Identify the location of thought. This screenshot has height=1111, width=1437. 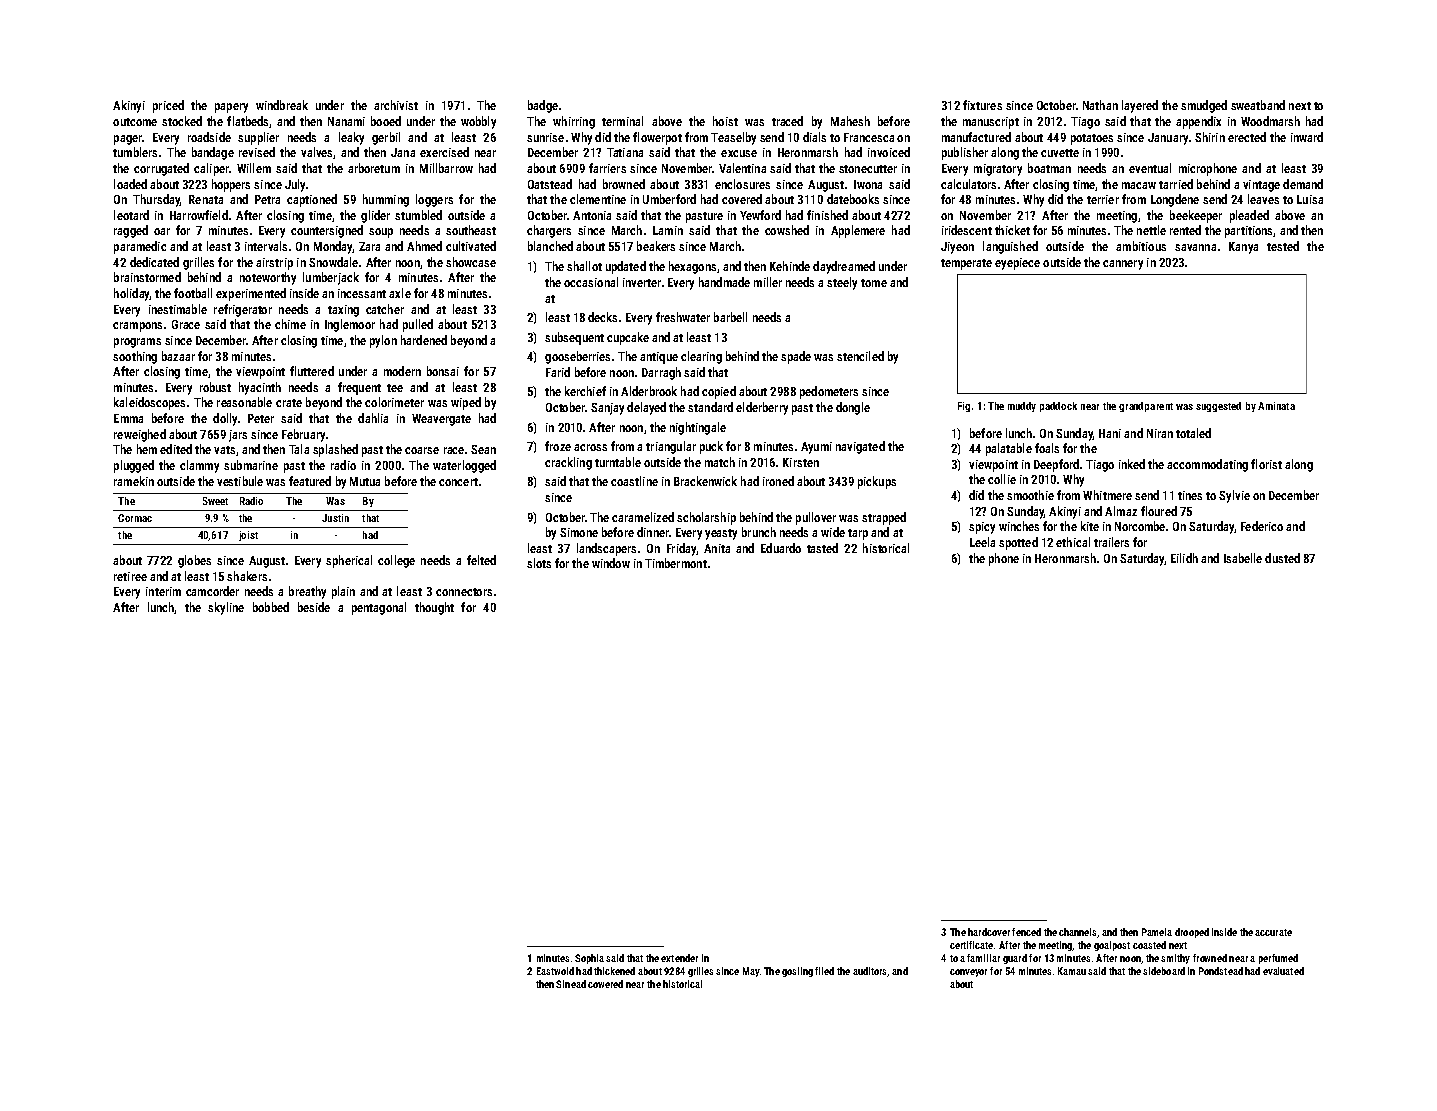
(434, 608).
